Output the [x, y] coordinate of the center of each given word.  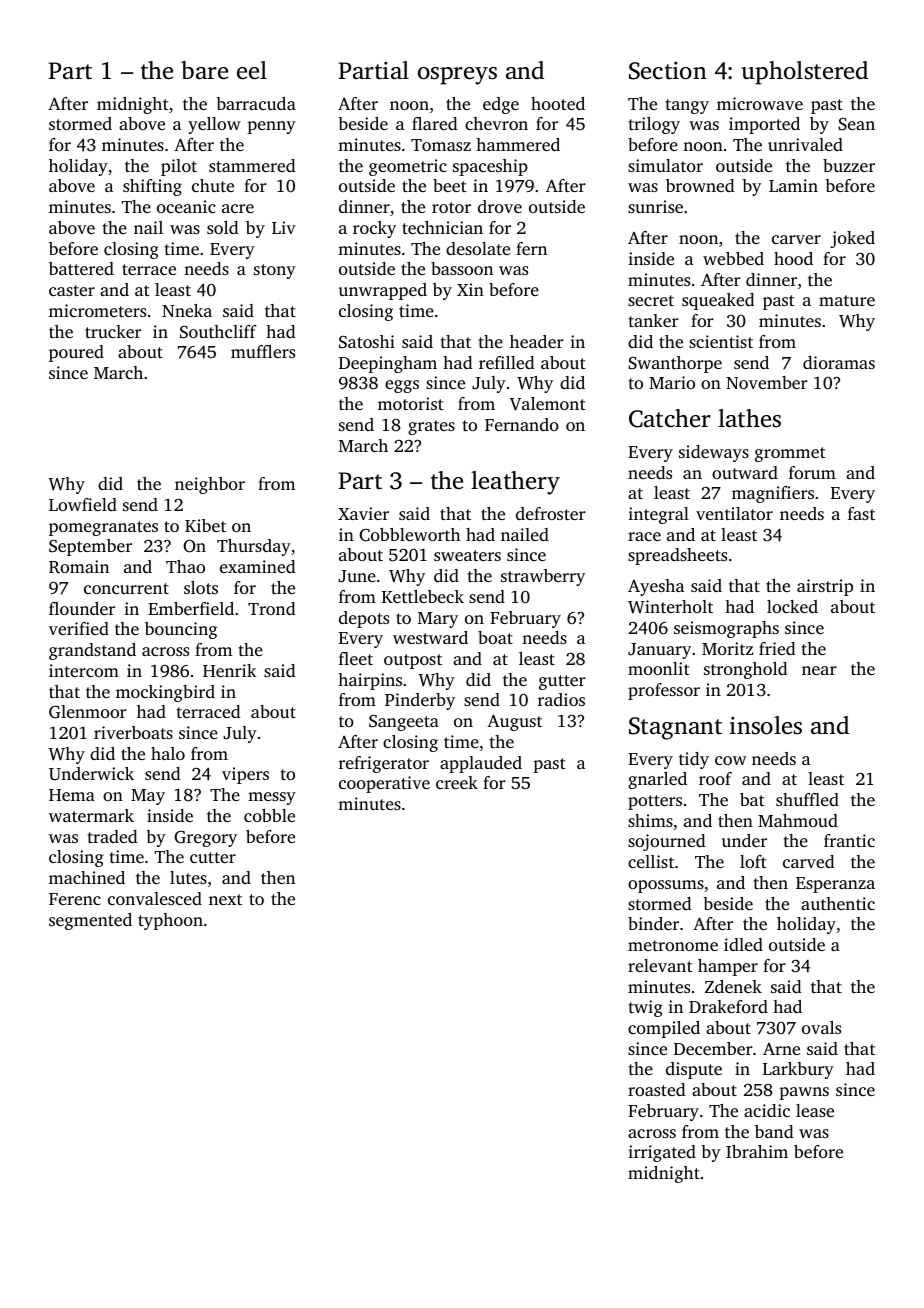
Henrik [230, 670]
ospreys [457, 76]
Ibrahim [757, 1151]
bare [204, 70]
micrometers [97, 310]
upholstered [804, 73]
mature [847, 300]
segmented [90, 921]
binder [653, 923]
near [819, 670]
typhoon [170, 921]
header [537, 341]
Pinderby [420, 701]
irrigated [662, 1153]
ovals [821, 1027]
